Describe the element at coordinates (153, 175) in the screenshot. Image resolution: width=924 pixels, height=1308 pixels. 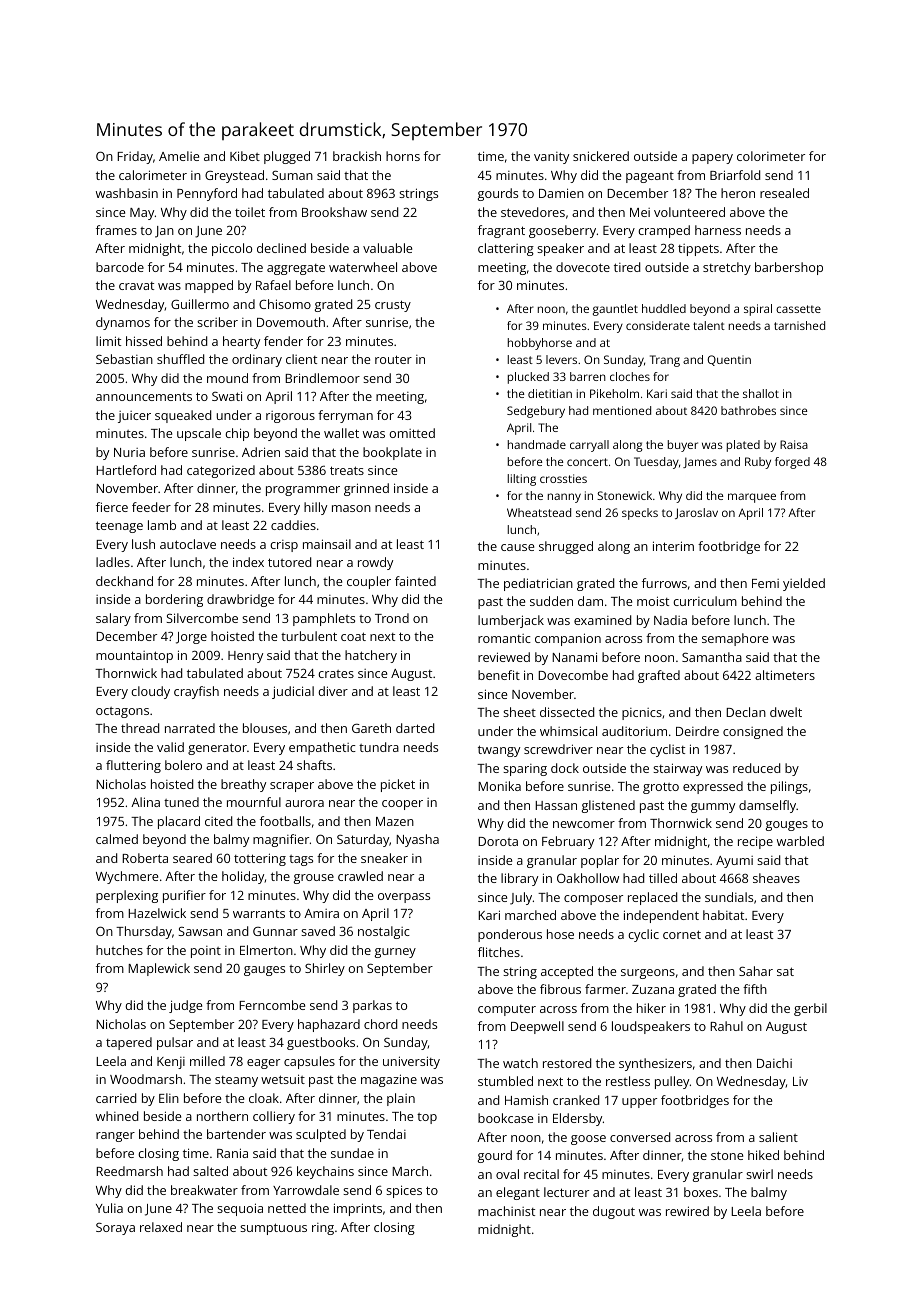
I see `calorimeter` at that location.
